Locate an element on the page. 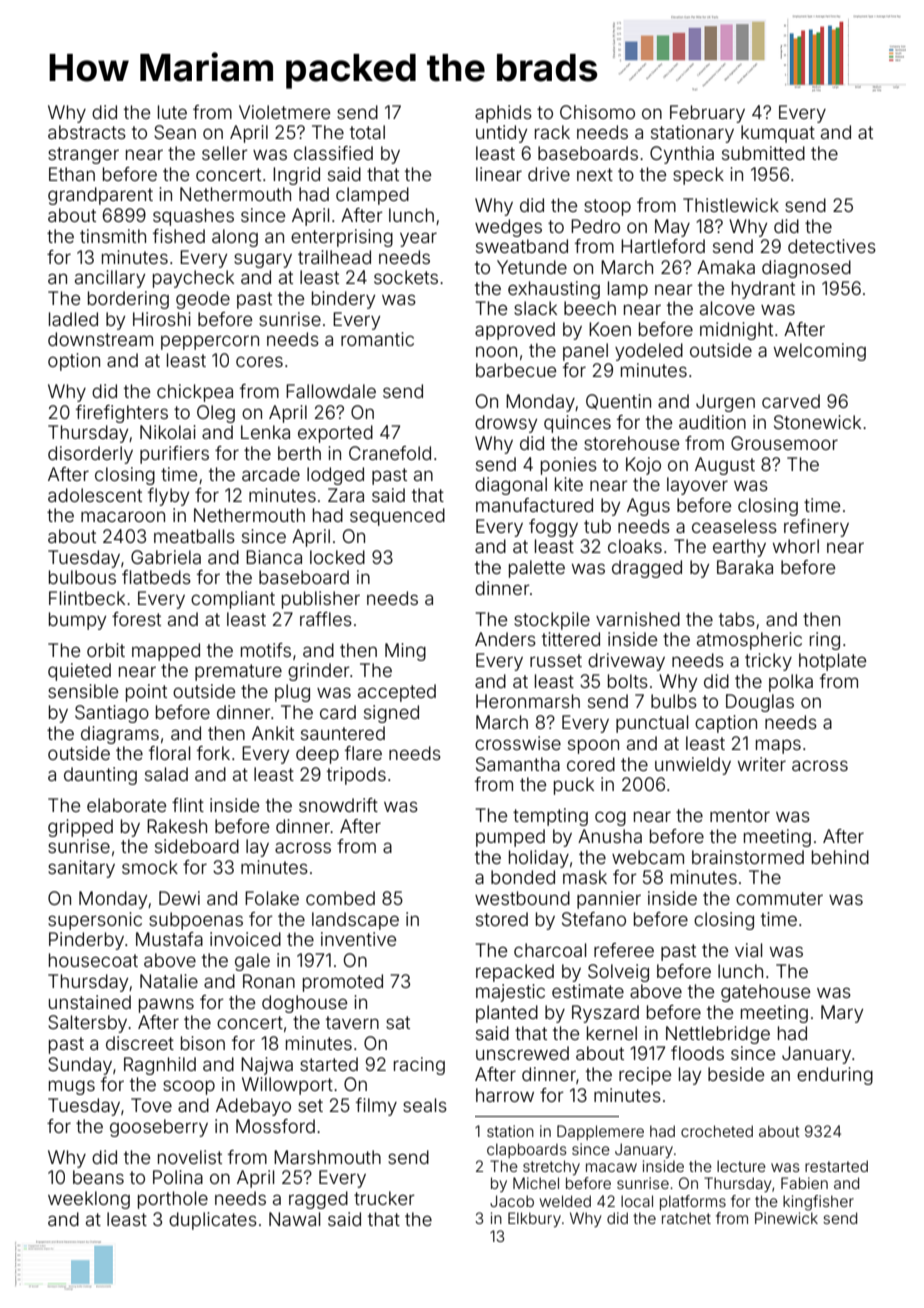  aphids is located at coordinates (503, 114).
